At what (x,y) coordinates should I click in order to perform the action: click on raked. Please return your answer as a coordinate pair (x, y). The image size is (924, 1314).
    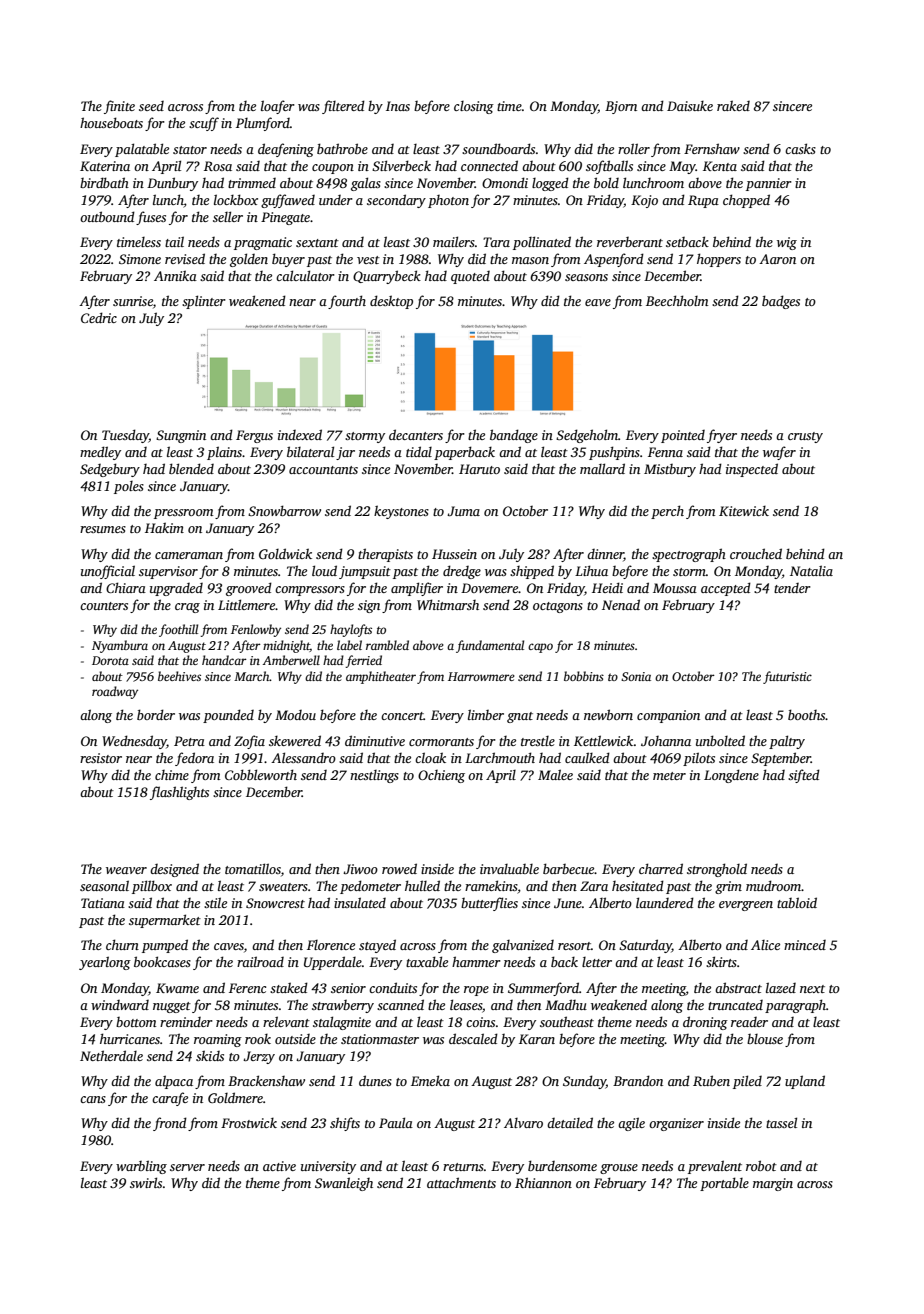
    Looking at the image, I should click on (733, 105).
